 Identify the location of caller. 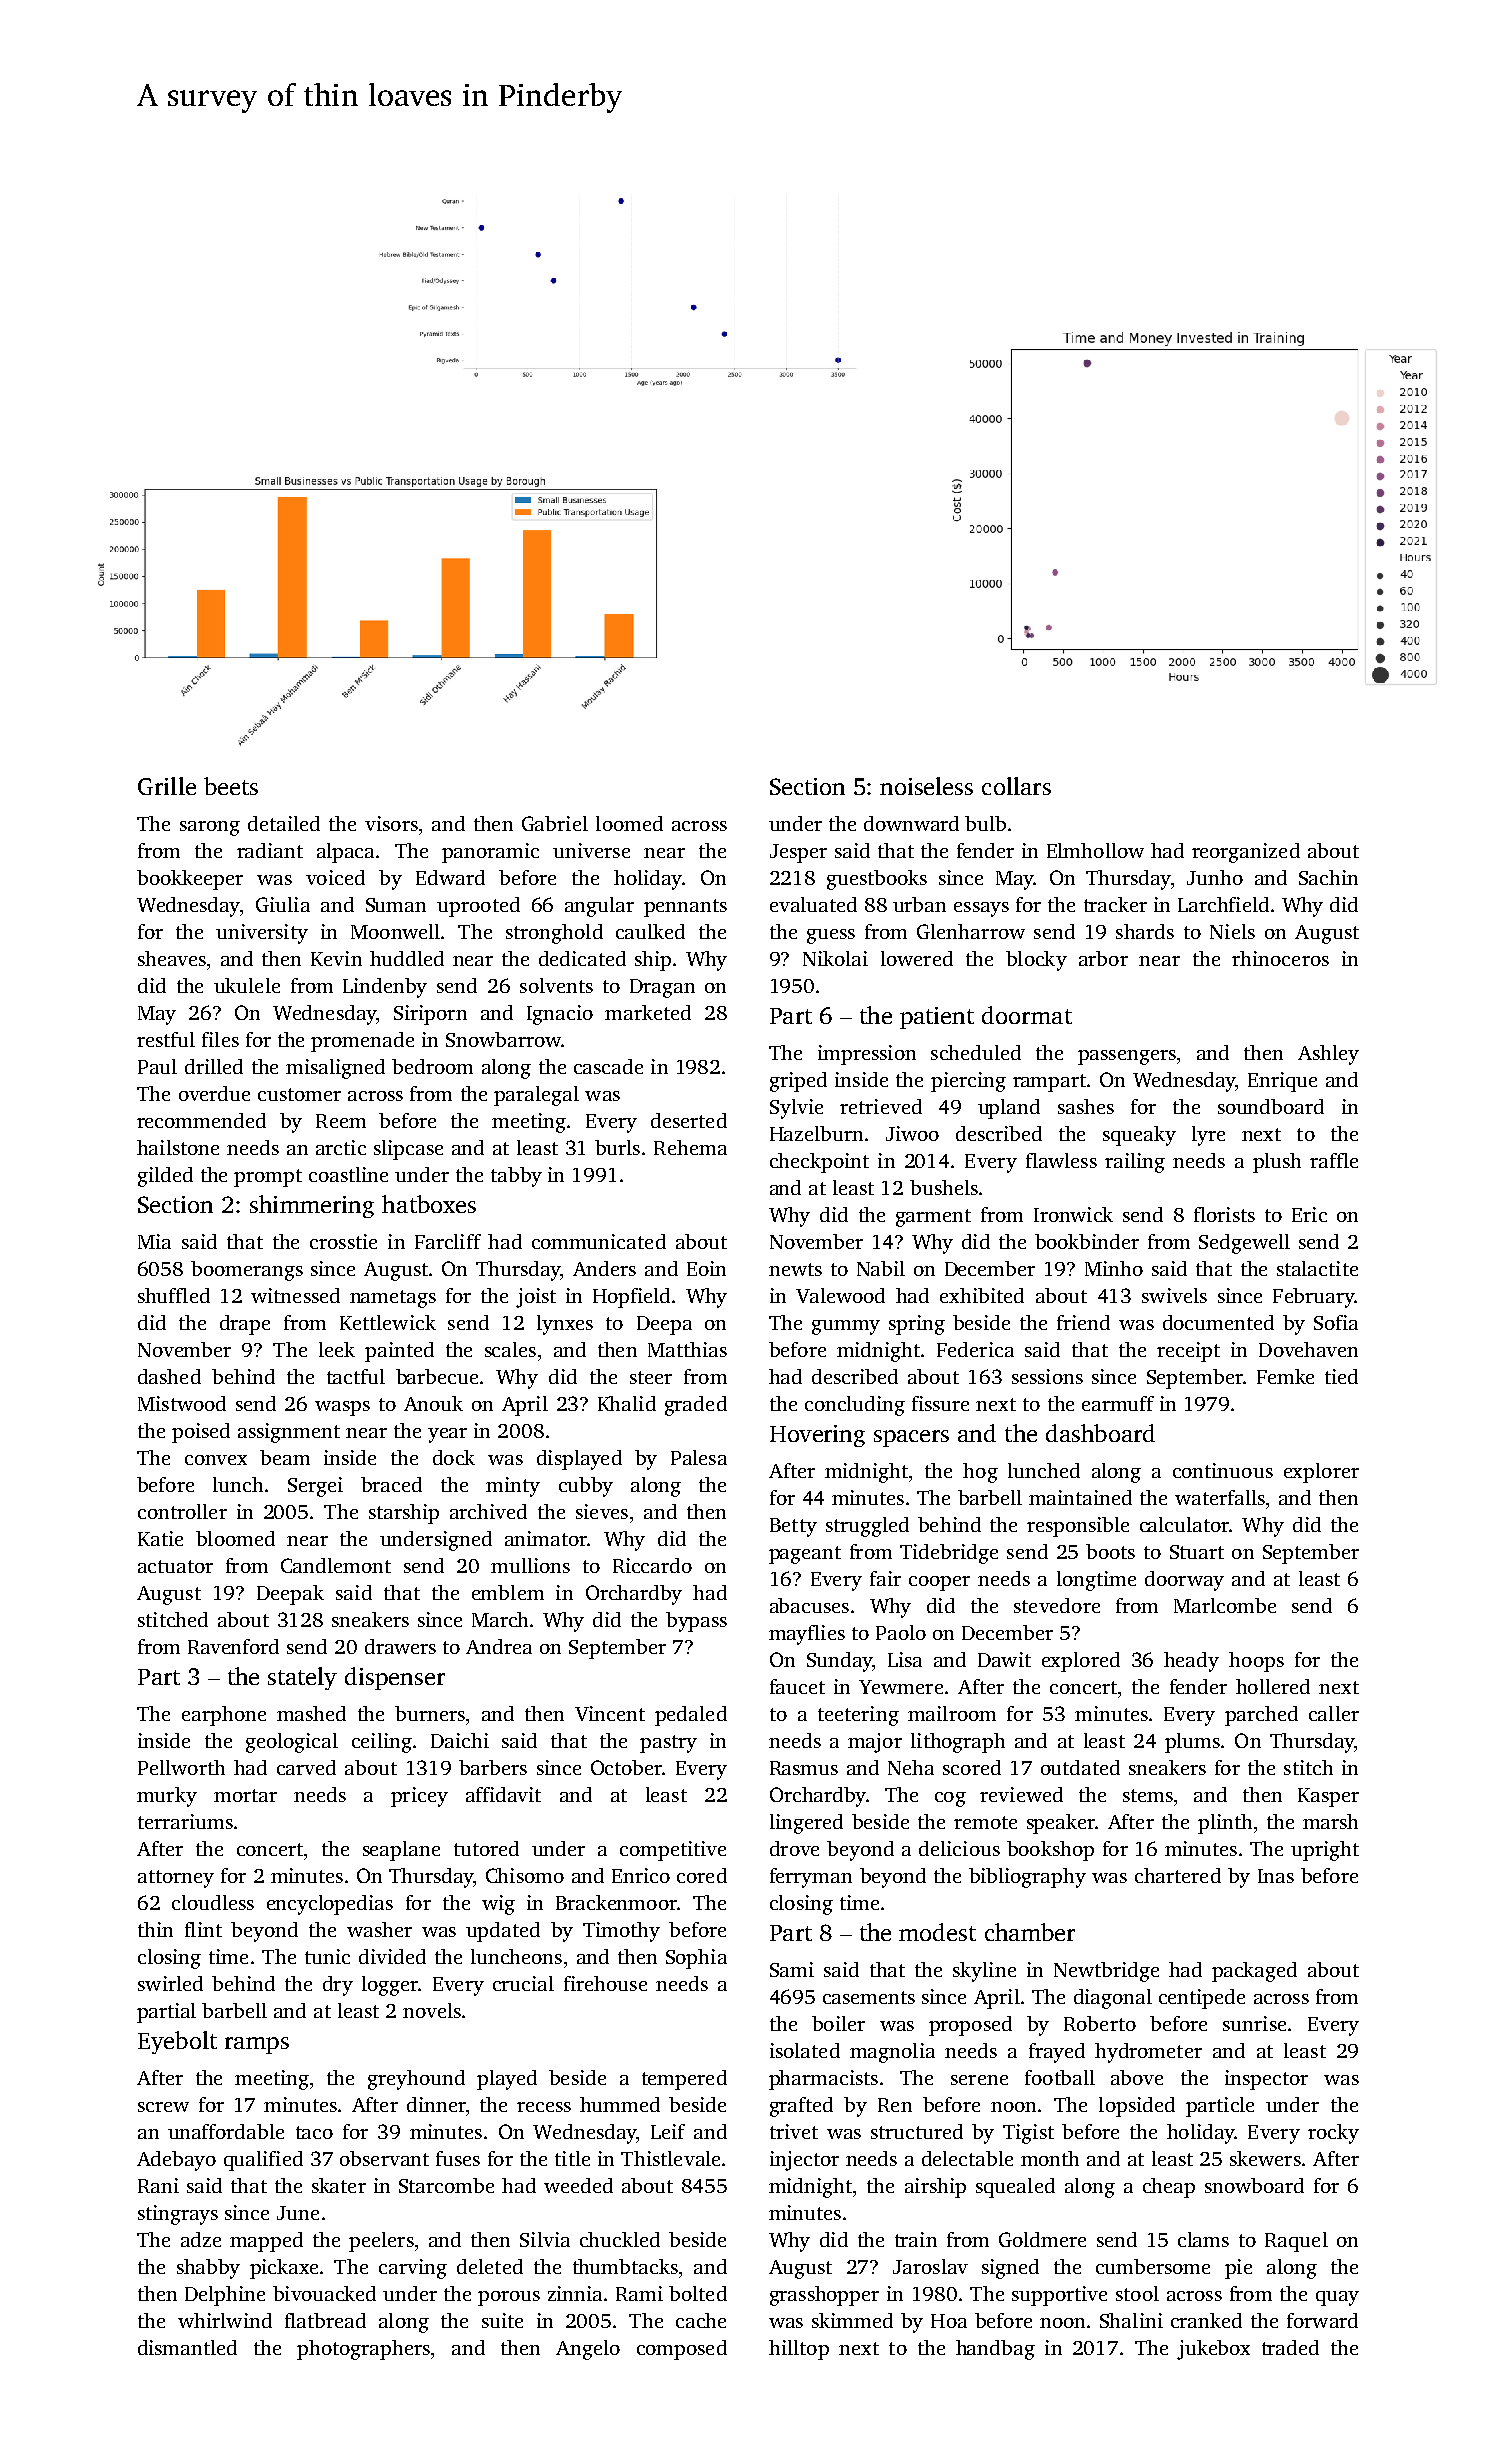
(1334, 1713).
